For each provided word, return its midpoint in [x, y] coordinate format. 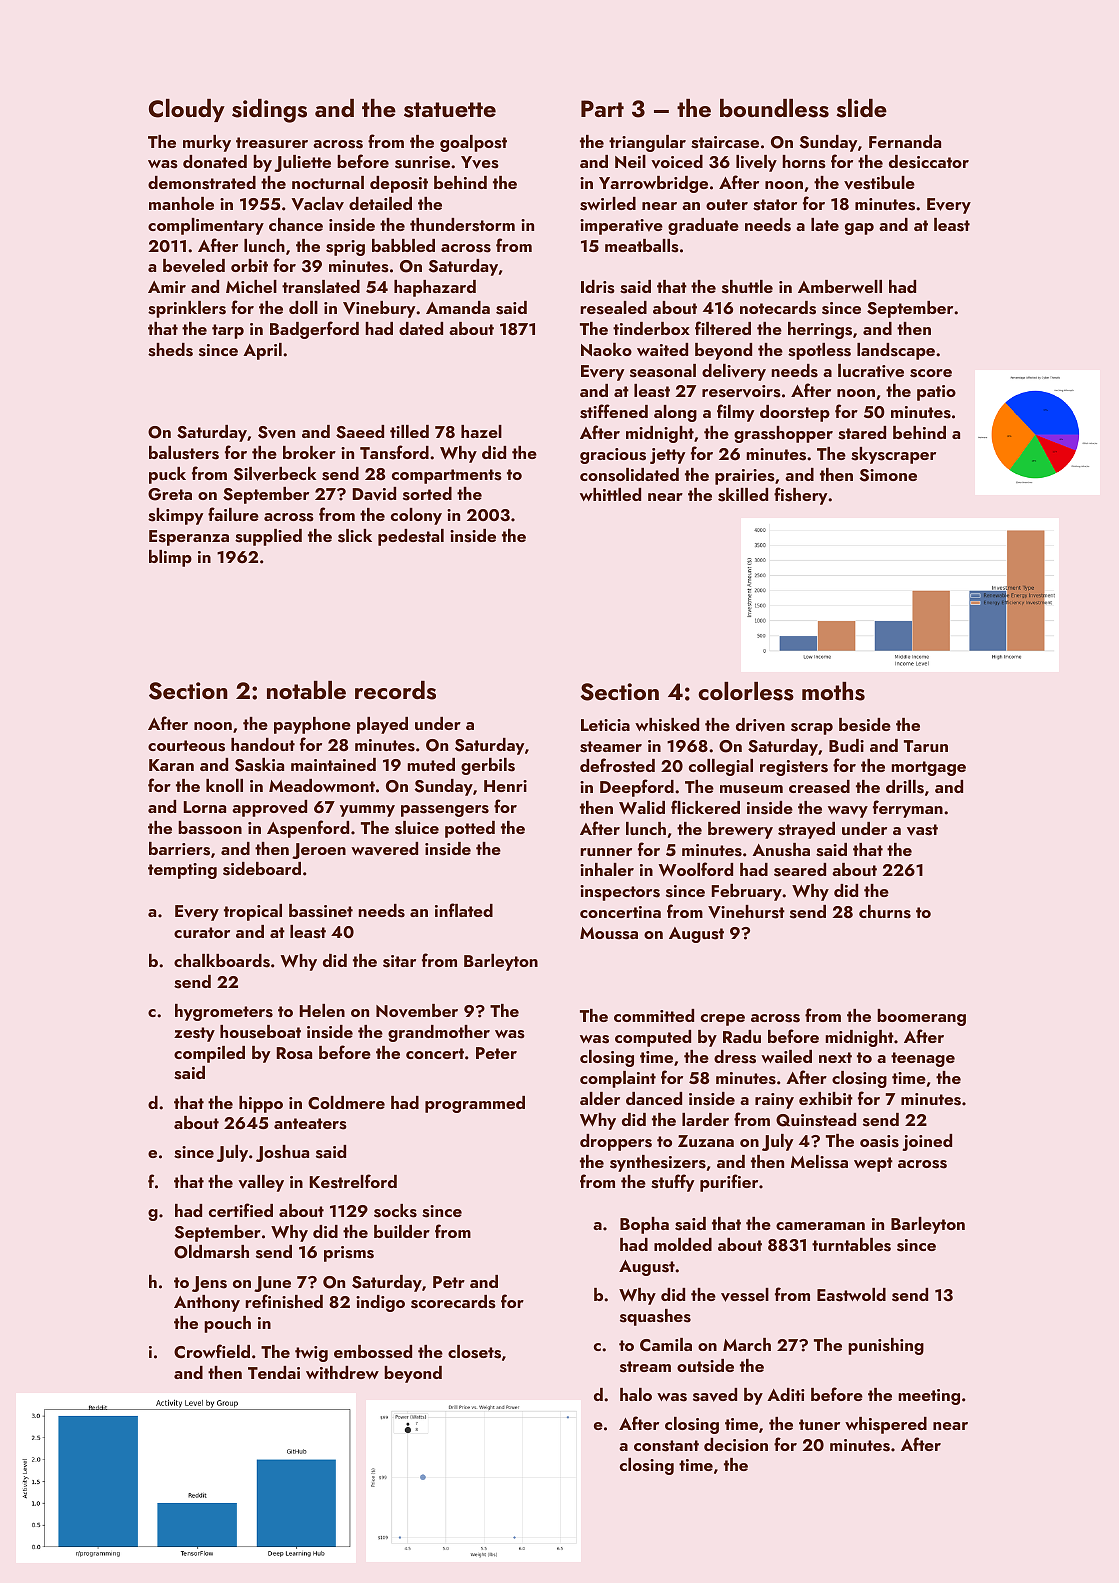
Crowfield [212, 1351]
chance [296, 224]
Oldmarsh [211, 1252]
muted [431, 764]
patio [936, 393]
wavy [848, 812]
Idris [598, 287]
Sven [276, 432]
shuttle [747, 287]
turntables [851, 1245]
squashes [655, 1317]
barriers [179, 849]
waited [662, 349]
